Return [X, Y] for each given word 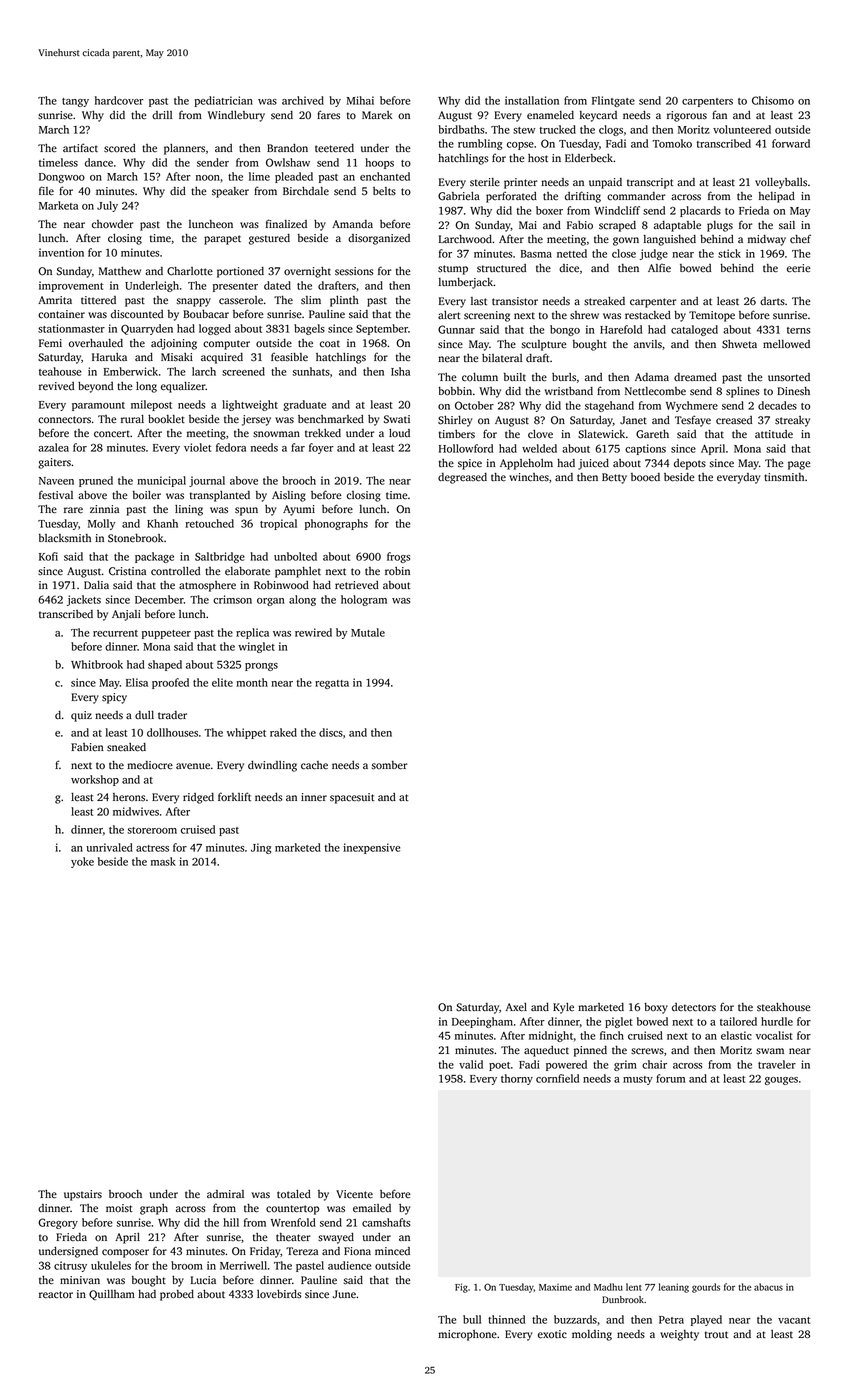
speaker [230, 192]
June [344, 1294]
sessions [354, 271]
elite [222, 682]
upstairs [83, 1195]
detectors [694, 1007]
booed [645, 477]
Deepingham [482, 1022]
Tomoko [672, 143]
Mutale [368, 632]
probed [177, 1295]
